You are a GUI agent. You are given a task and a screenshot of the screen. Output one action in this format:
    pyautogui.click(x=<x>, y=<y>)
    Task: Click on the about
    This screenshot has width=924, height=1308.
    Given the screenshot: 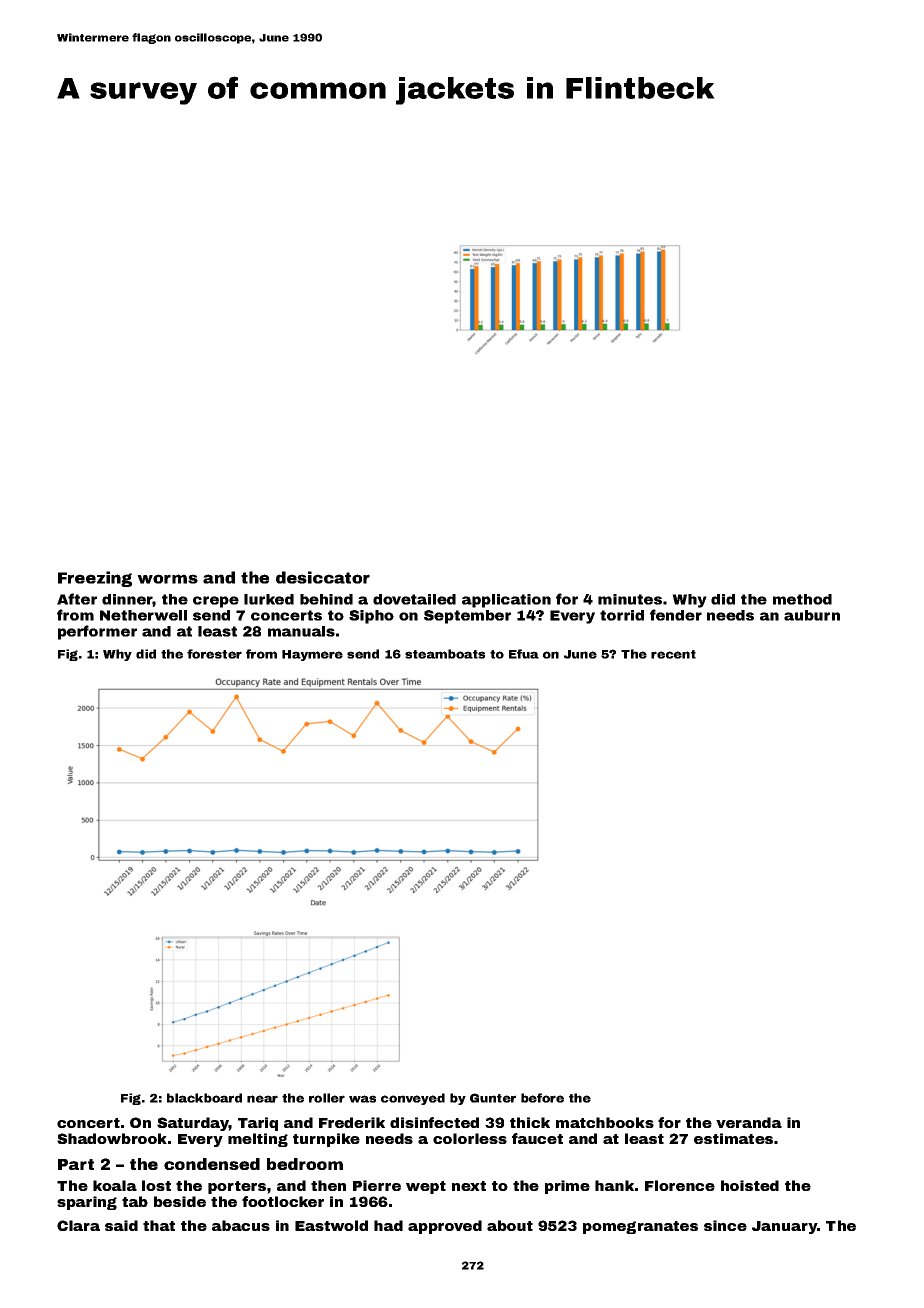 What is the action you would take?
    pyautogui.click(x=510, y=1225)
